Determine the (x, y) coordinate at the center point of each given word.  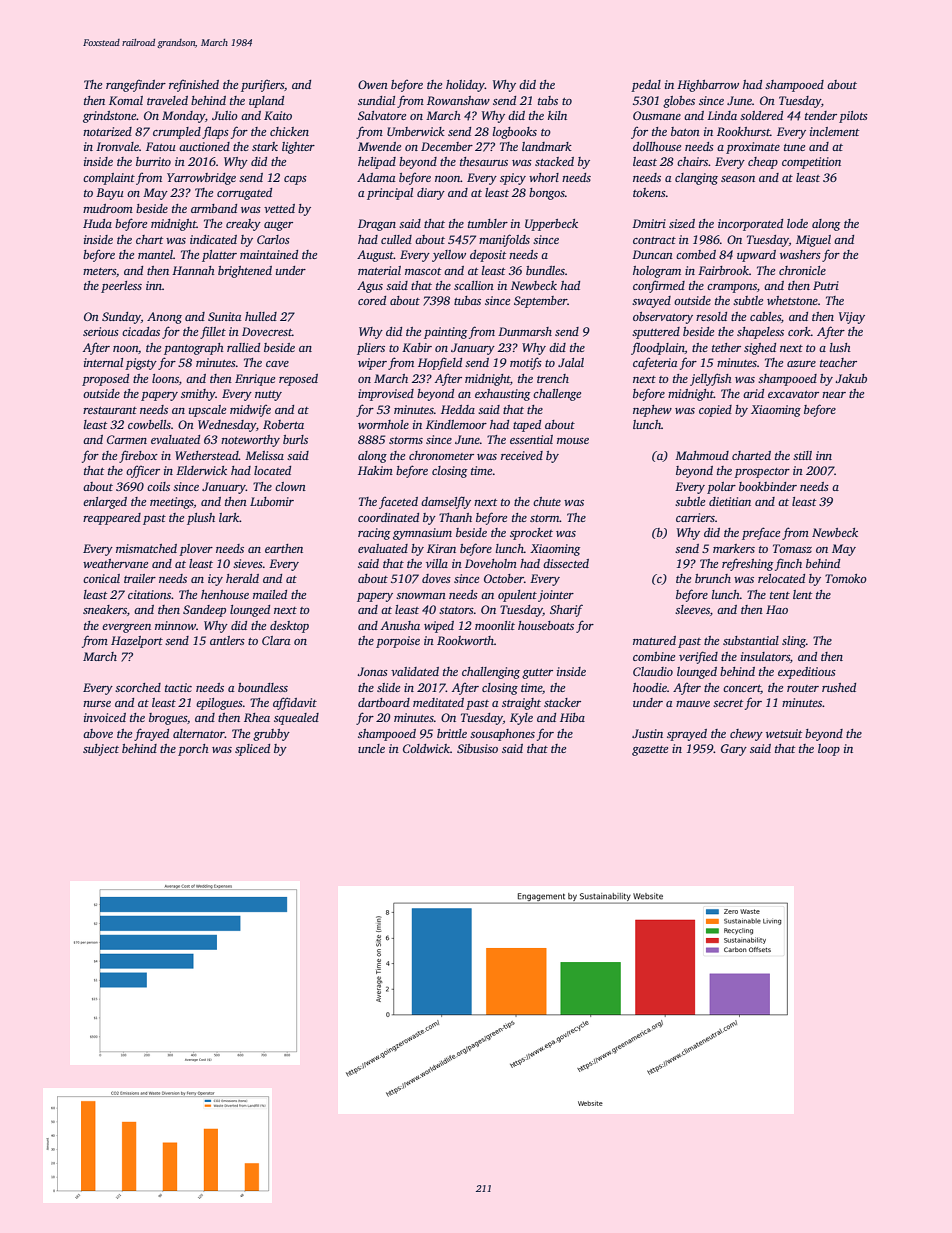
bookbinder (768, 486)
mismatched (146, 548)
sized (682, 223)
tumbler (488, 223)
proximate (753, 148)
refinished (194, 85)
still (802, 455)
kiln (557, 115)
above (98, 733)
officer (143, 471)
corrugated (244, 194)
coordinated (388, 517)
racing (374, 534)
